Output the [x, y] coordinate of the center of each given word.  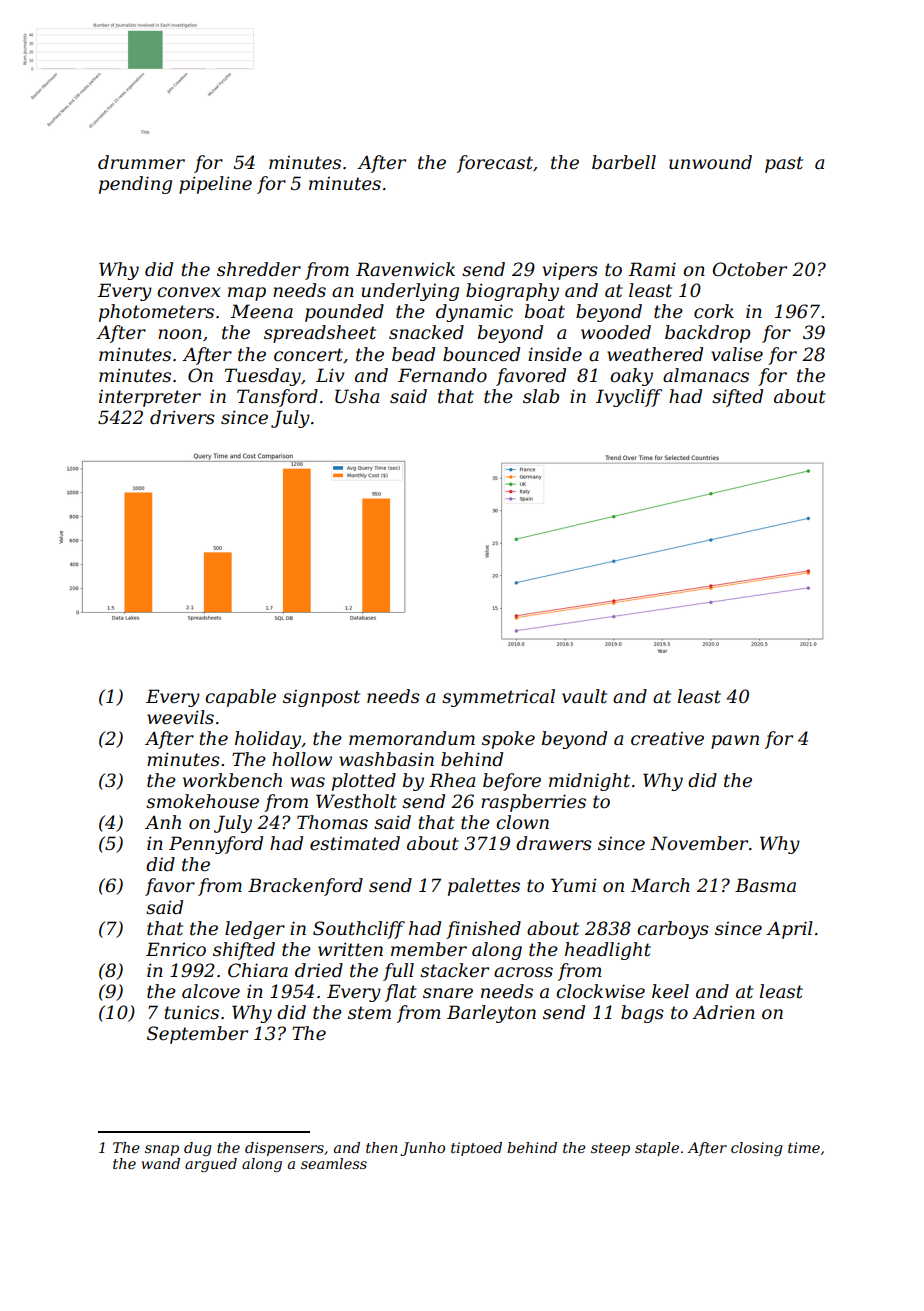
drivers [182, 417]
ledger [255, 930]
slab [541, 396]
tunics [192, 1012]
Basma [765, 885]
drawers [554, 843]
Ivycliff [629, 398]
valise [737, 354]
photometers [156, 313]
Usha [357, 396]
